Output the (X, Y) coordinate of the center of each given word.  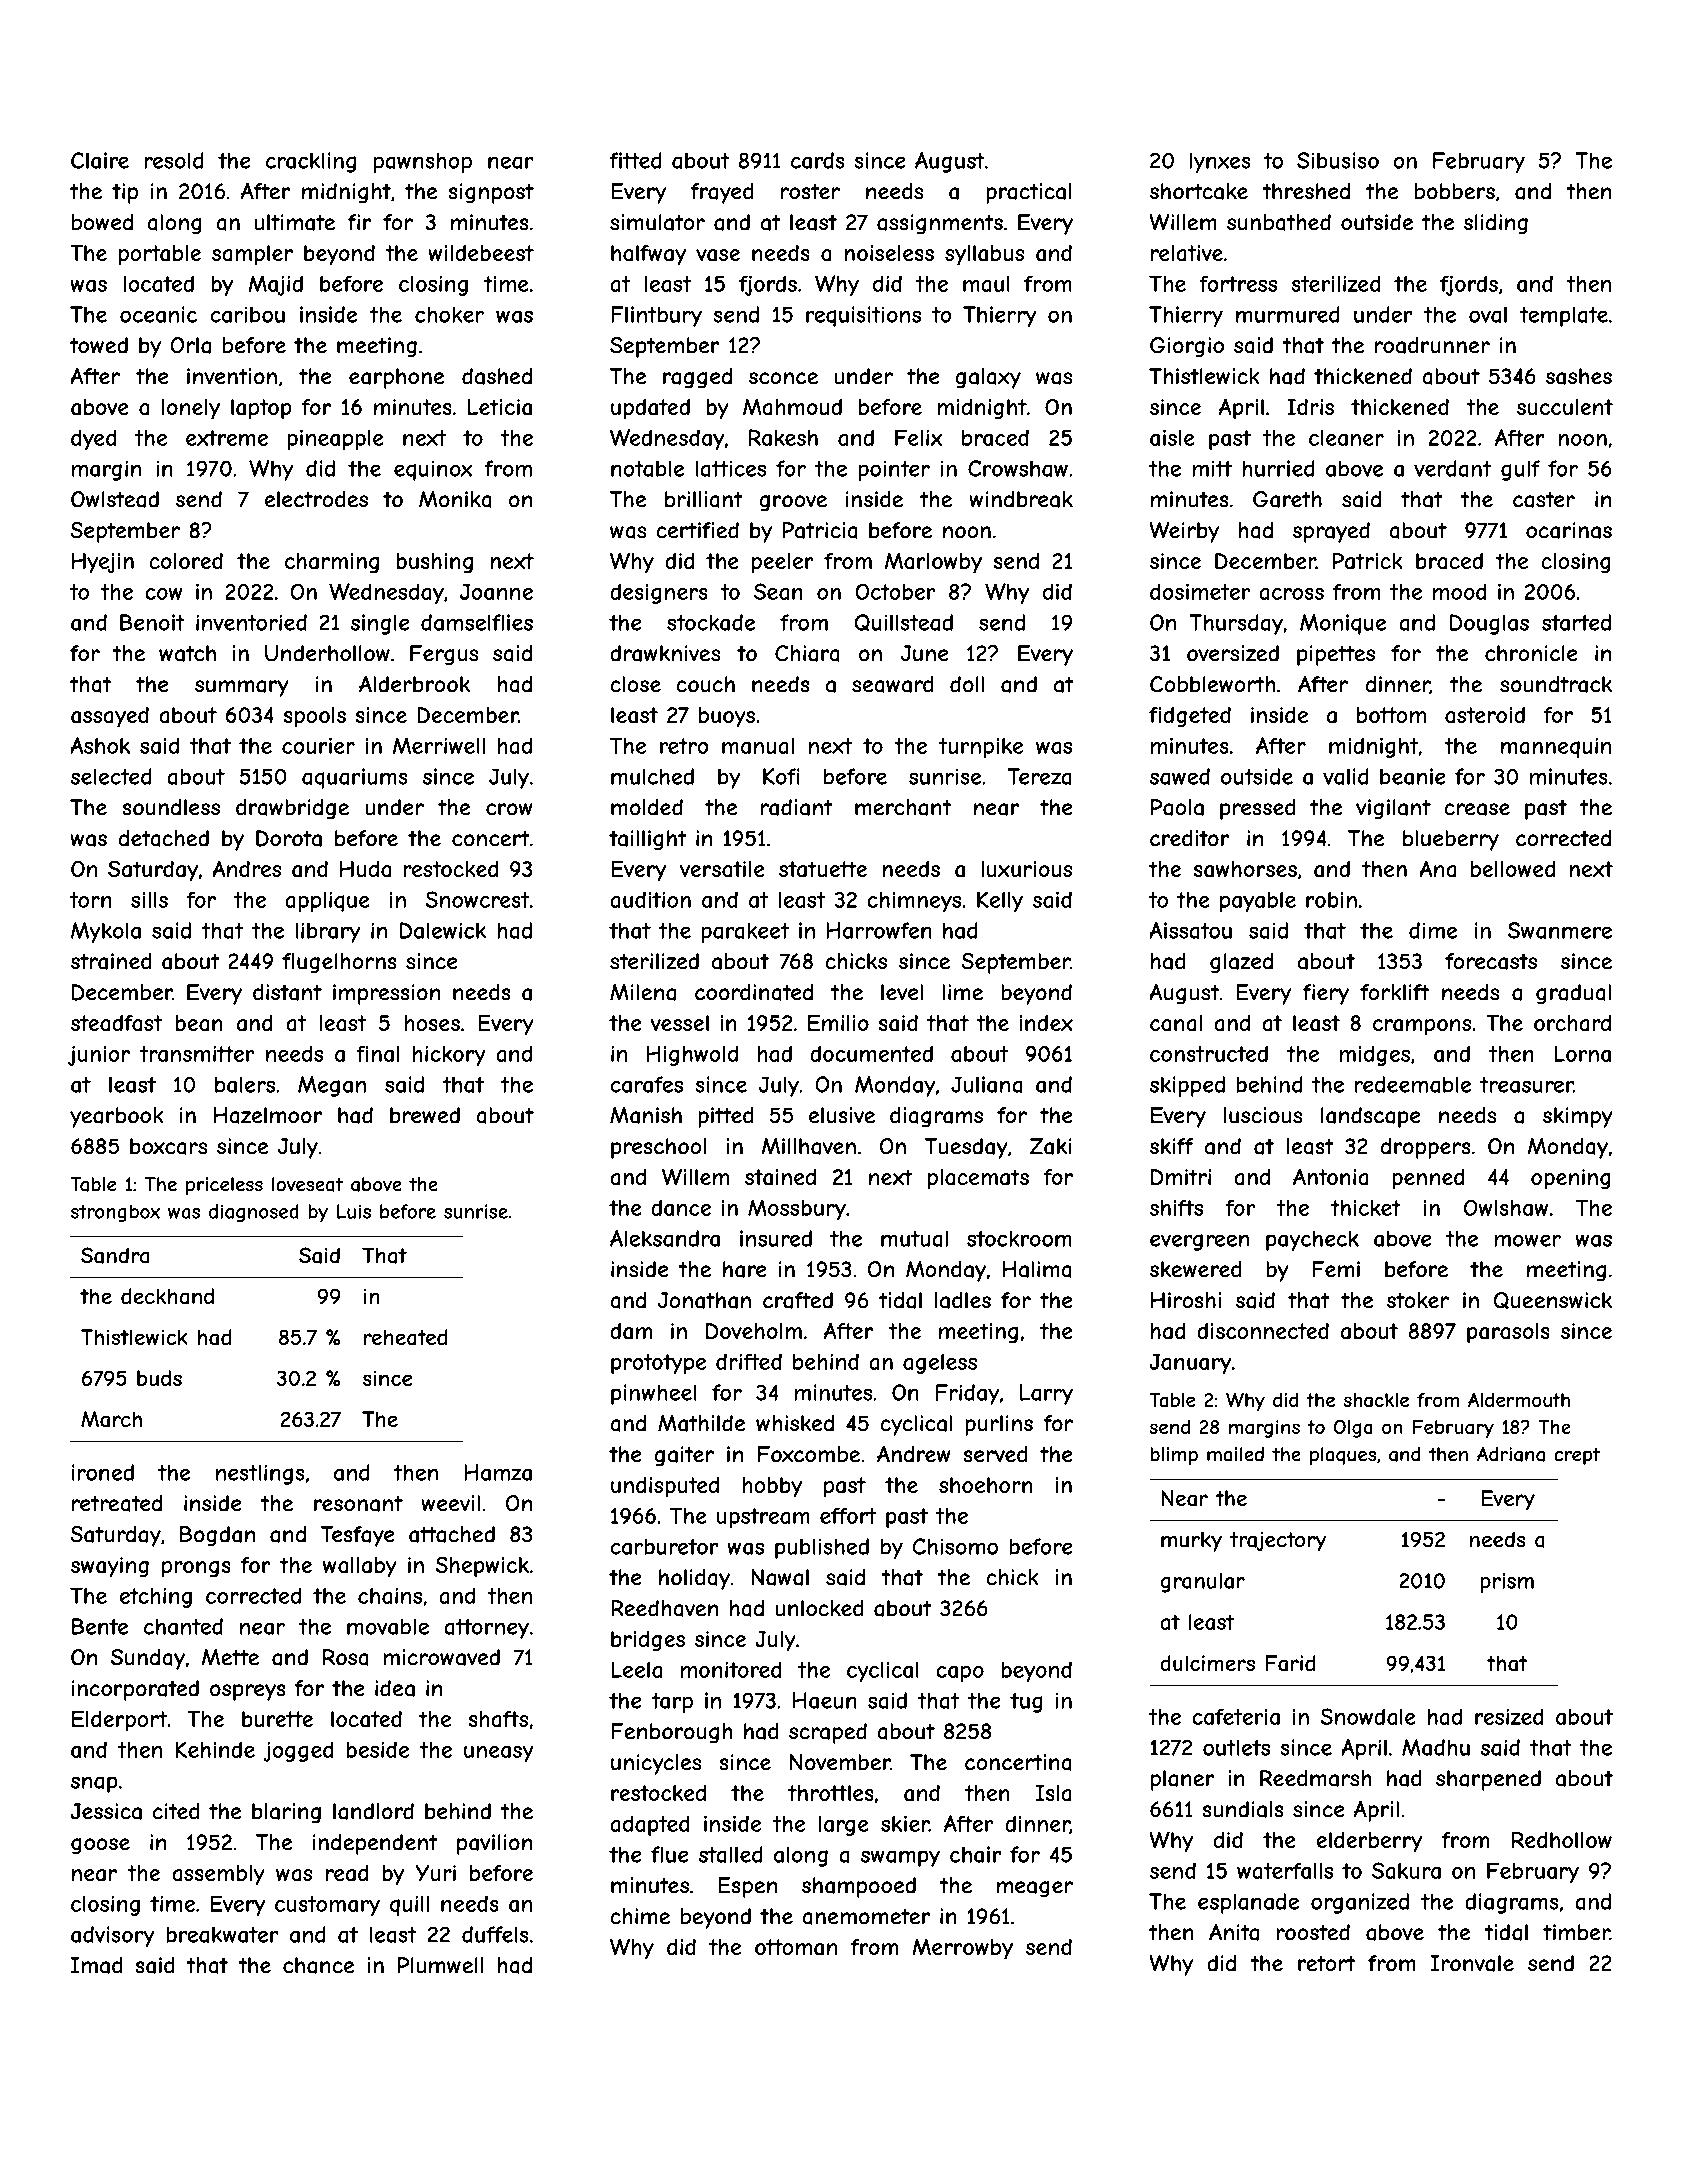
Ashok (100, 745)
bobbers (1455, 191)
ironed (103, 1472)
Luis (354, 1211)
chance (318, 1965)
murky (1191, 1541)
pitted (726, 1117)
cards (818, 160)
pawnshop (423, 162)
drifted (749, 1361)
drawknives (665, 653)
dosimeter (1200, 591)
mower (1527, 1240)
